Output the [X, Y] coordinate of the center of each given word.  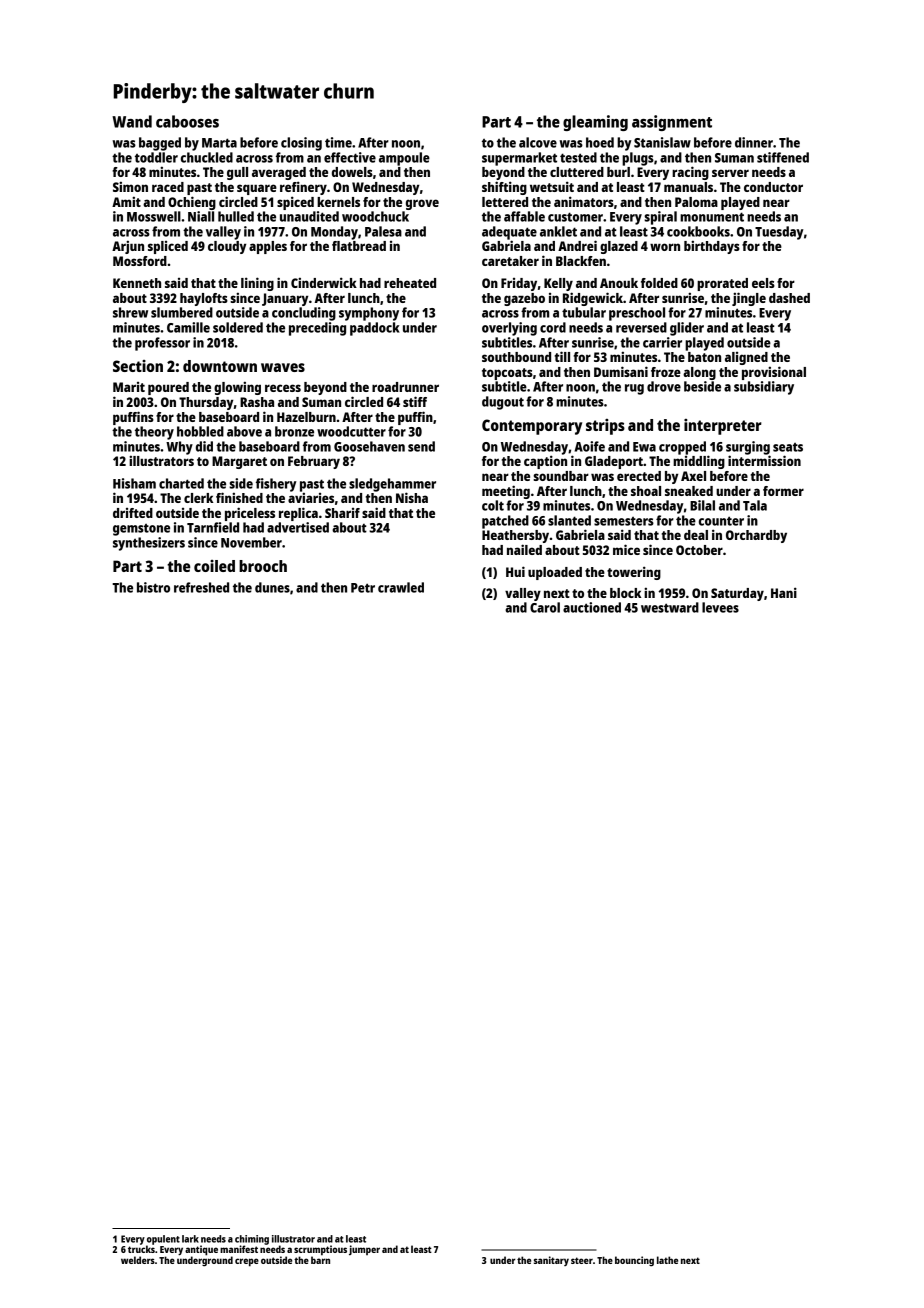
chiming [252, 1240]
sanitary [551, 1261]
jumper [364, 1250]
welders [138, 1260]
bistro [153, 587]
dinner [754, 142]
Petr [363, 588]
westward [670, 607]
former [783, 491]
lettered [505, 202]
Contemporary [532, 427]
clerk [198, 498]
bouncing [634, 1261]
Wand [132, 121]
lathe [667, 1260]
